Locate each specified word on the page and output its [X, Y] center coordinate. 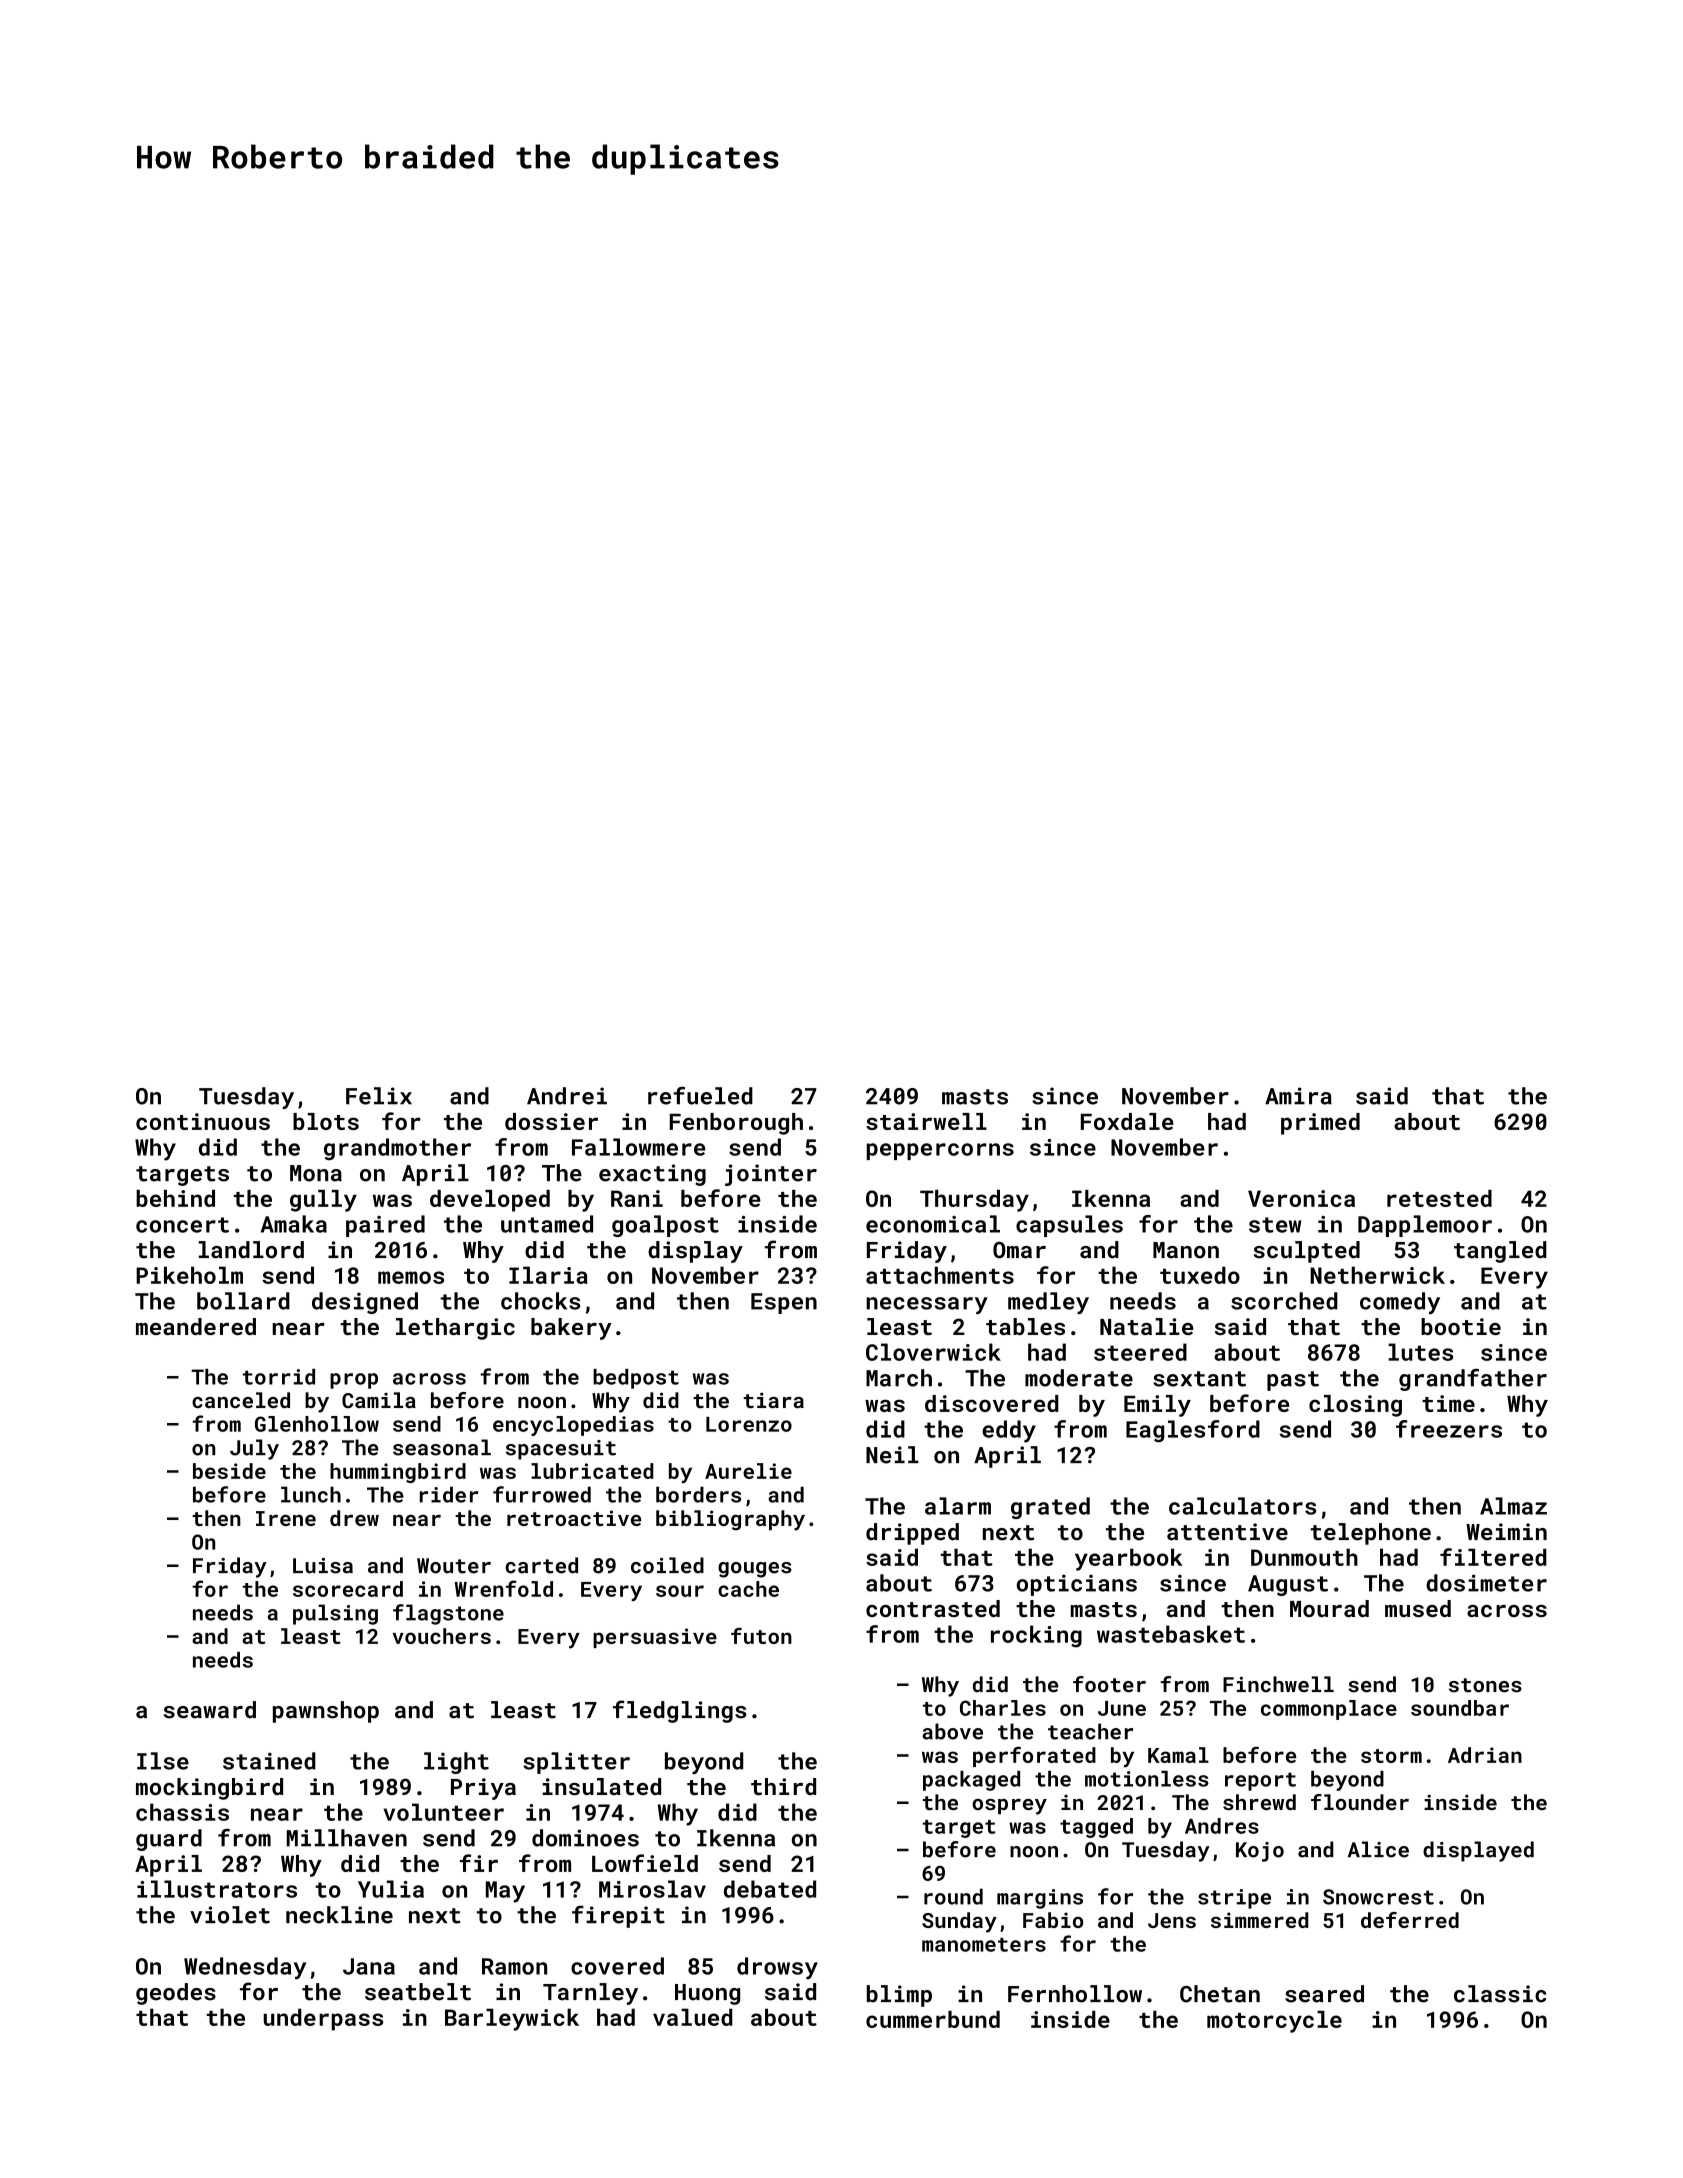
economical [933, 1224]
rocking [1036, 1636]
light [456, 1763]
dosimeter [1486, 1583]
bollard [243, 1301]
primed [1320, 1124]
